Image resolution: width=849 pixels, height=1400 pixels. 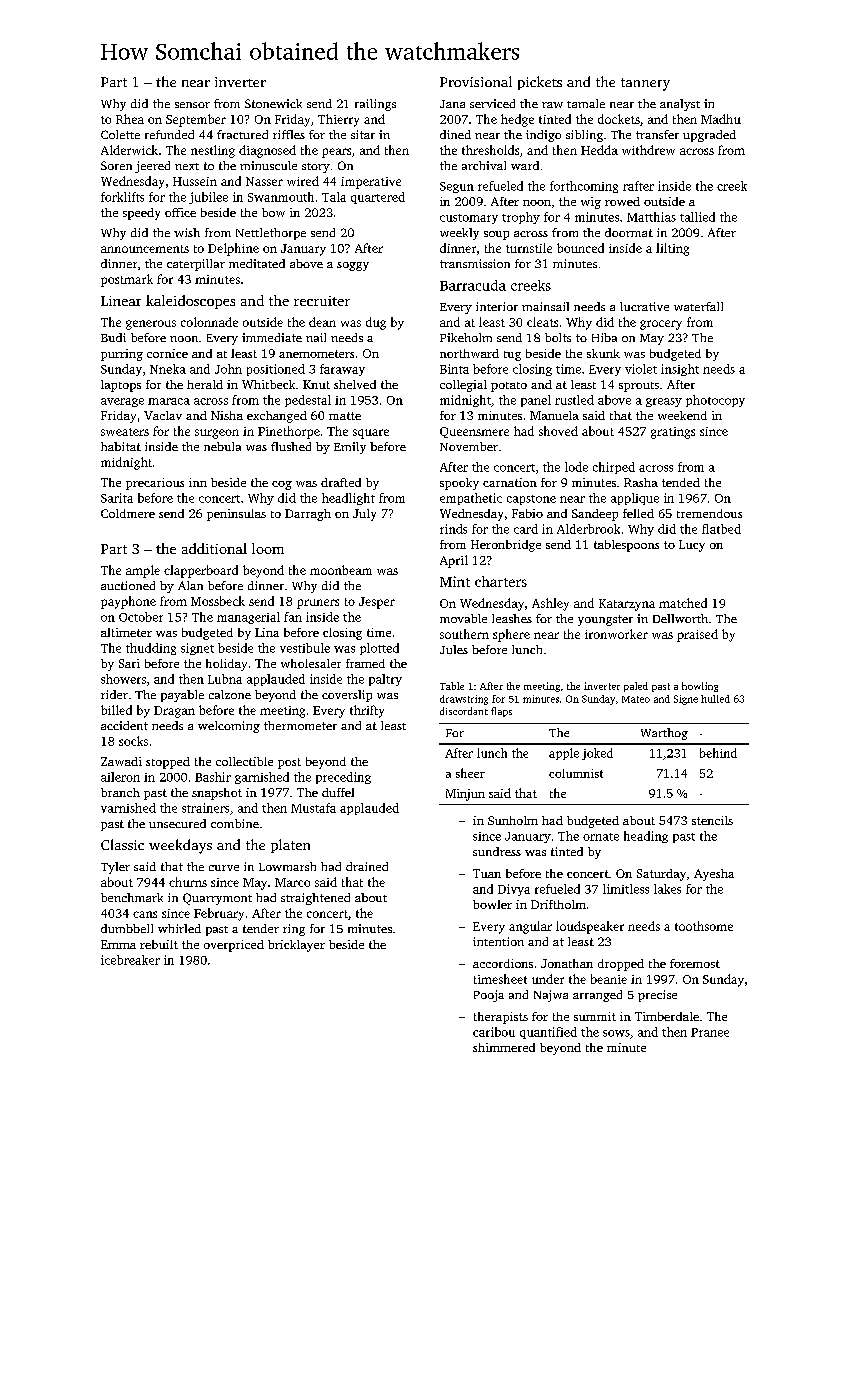 I want to click on lakes, so click(x=667, y=889).
